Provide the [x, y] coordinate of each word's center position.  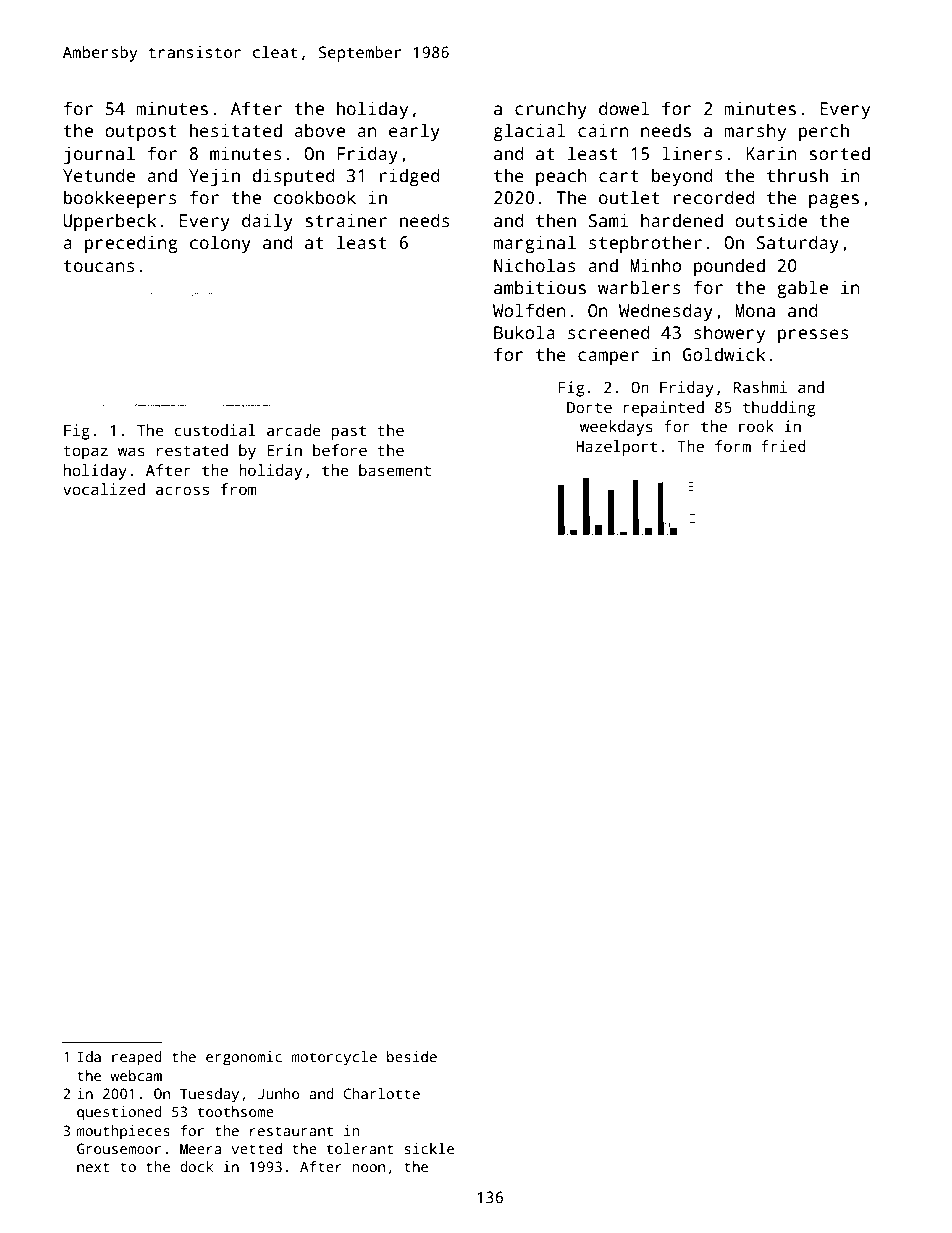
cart [619, 176]
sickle [429, 1148]
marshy [755, 132]
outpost [141, 133]
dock [196, 1166]
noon [368, 1168]
